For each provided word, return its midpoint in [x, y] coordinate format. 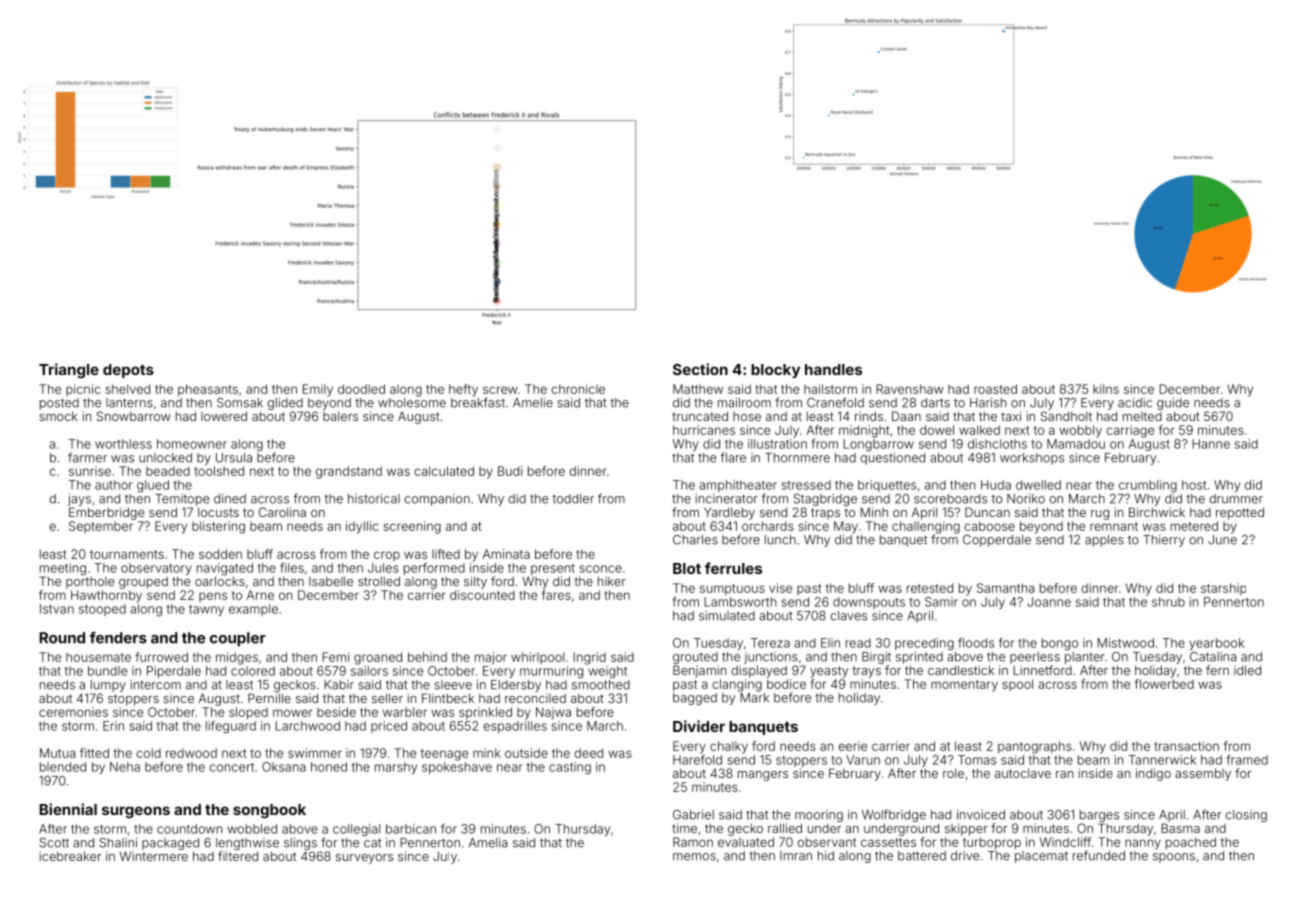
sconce [600, 569]
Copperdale [997, 541]
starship [1223, 589]
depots [128, 371]
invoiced [981, 815]
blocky [775, 371]
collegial [356, 830]
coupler [238, 639]
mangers [763, 776]
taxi [1011, 416]
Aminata [506, 554]
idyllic [362, 527]
